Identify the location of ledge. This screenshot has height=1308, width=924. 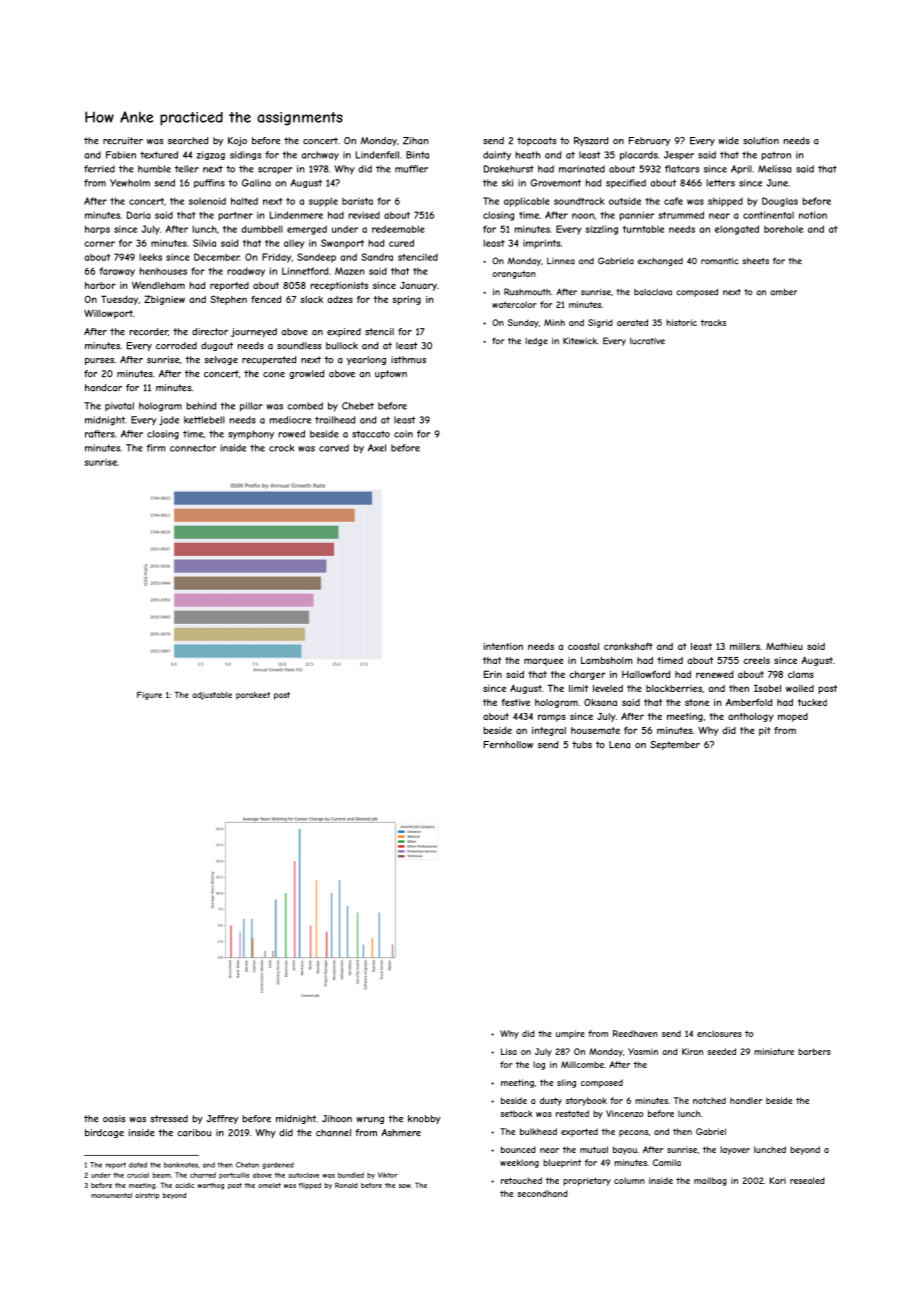
(536, 341).
